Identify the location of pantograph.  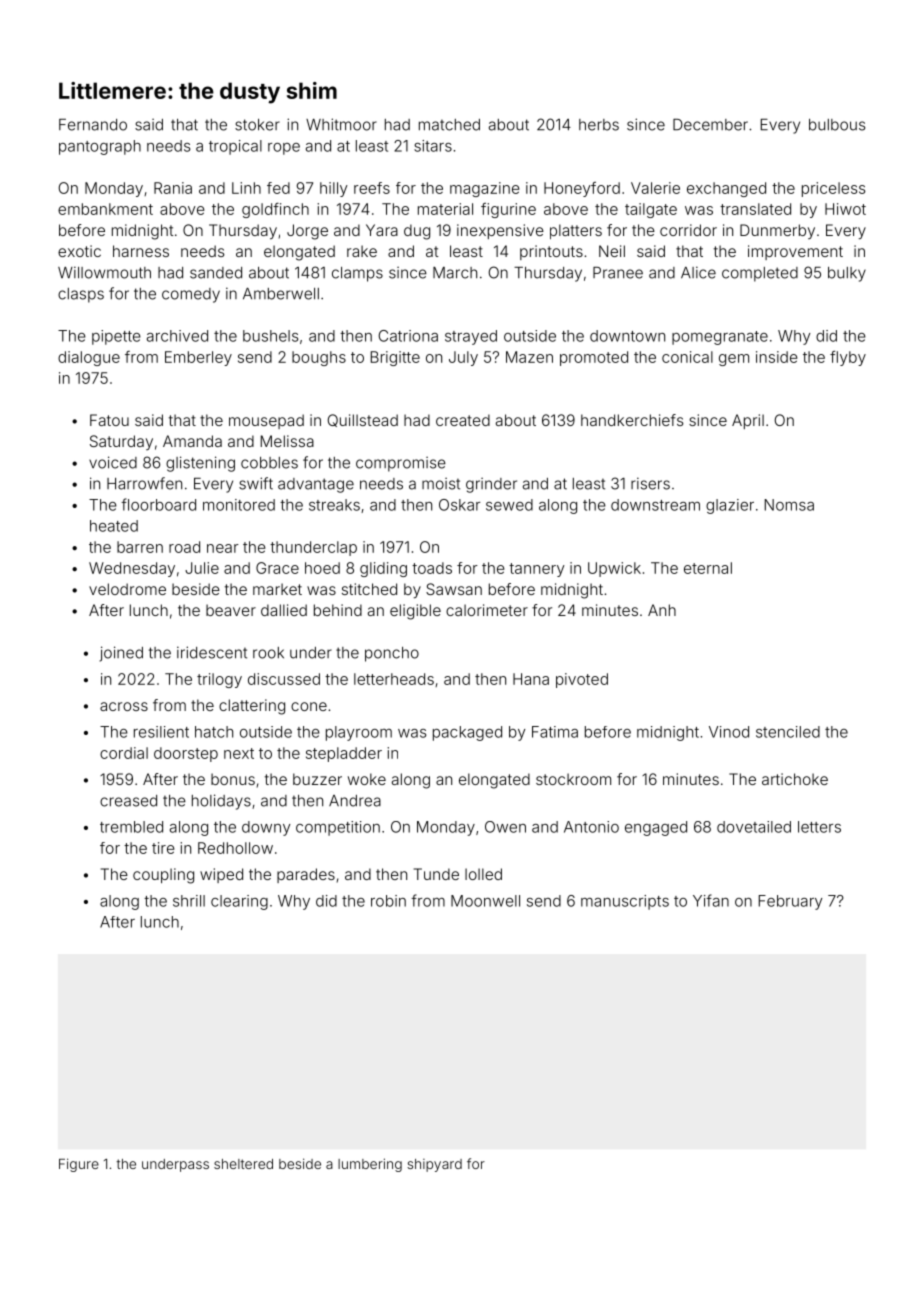
(100, 147).
